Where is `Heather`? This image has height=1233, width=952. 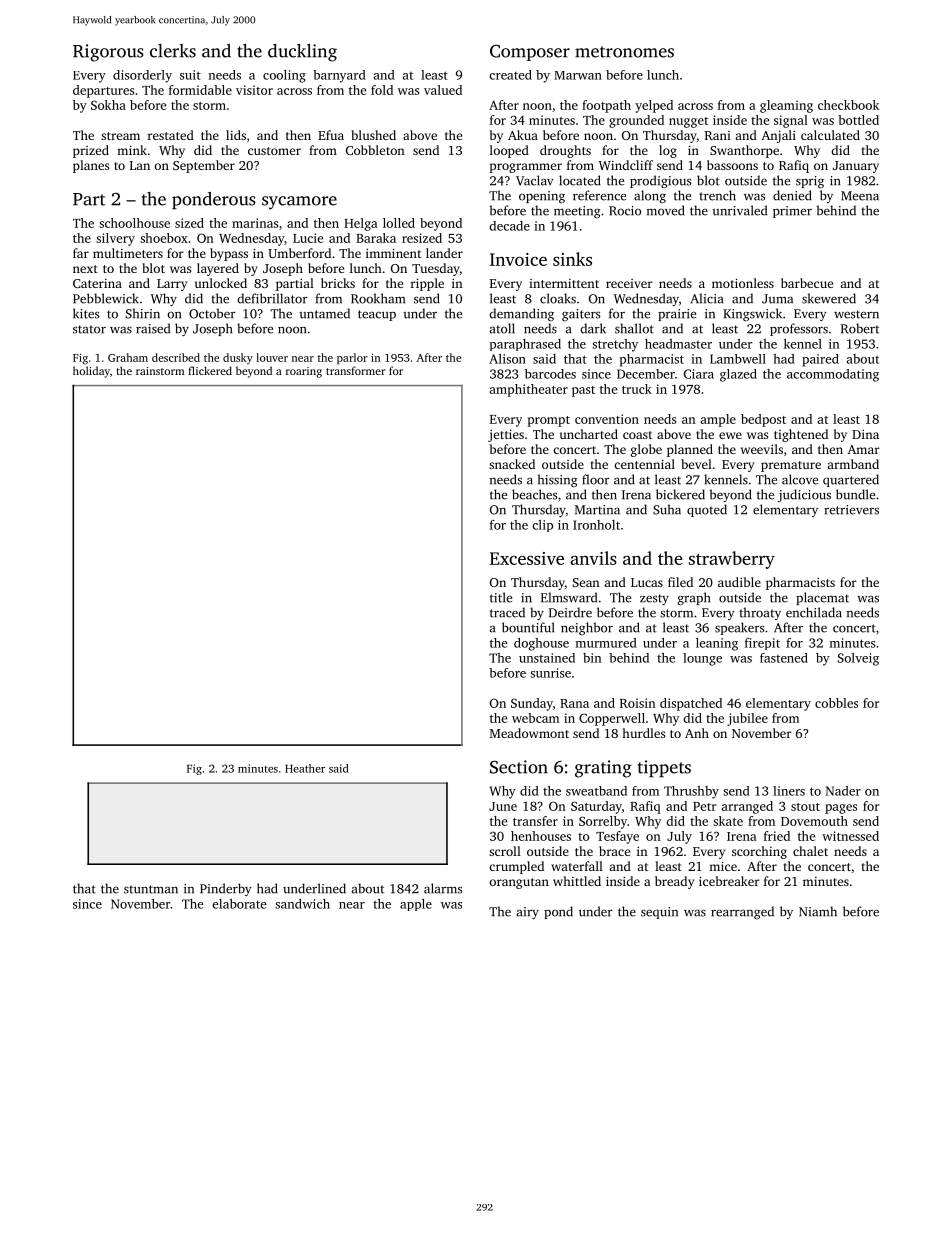
Heather is located at coordinates (305, 768).
